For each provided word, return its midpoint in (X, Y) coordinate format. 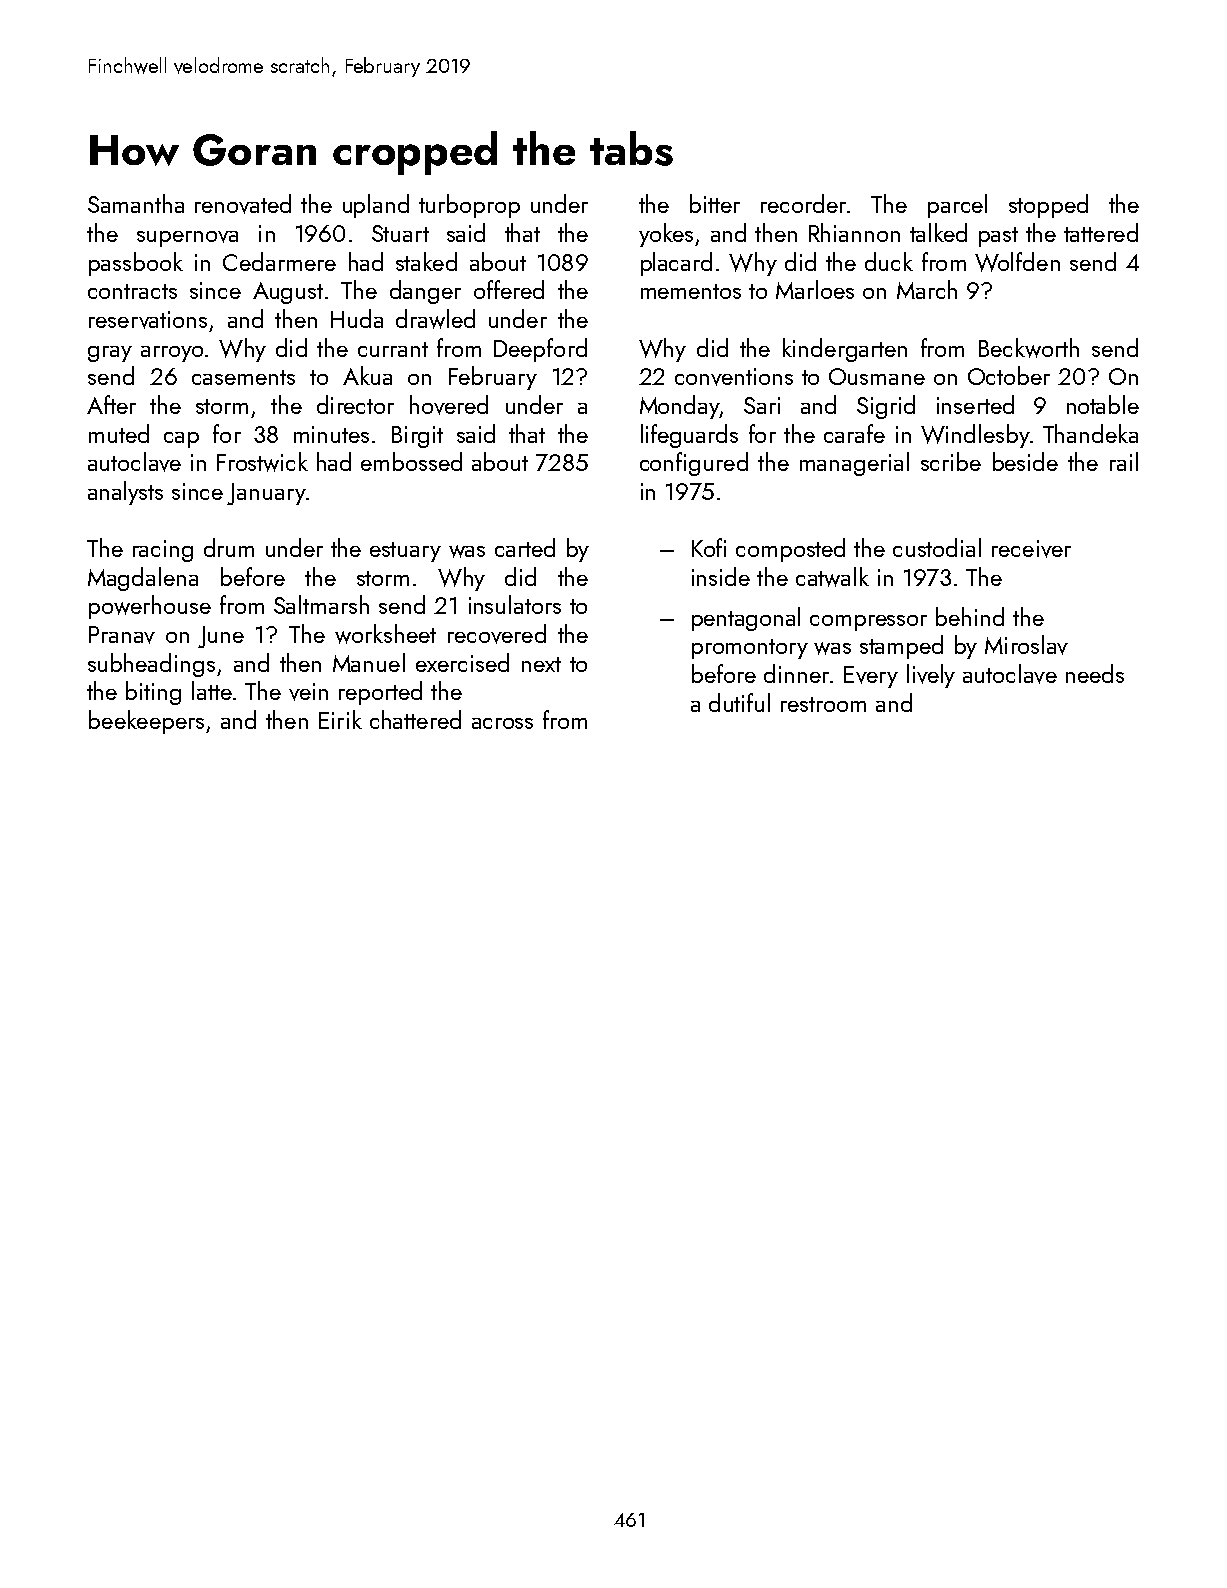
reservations (148, 320)
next (541, 664)
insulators (515, 604)
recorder (803, 203)
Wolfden (1017, 262)
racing (163, 551)
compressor (868, 623)
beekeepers (146, 722)
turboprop (469, 206)
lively (931, 676)
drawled (435, 319)
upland (376, 206)
